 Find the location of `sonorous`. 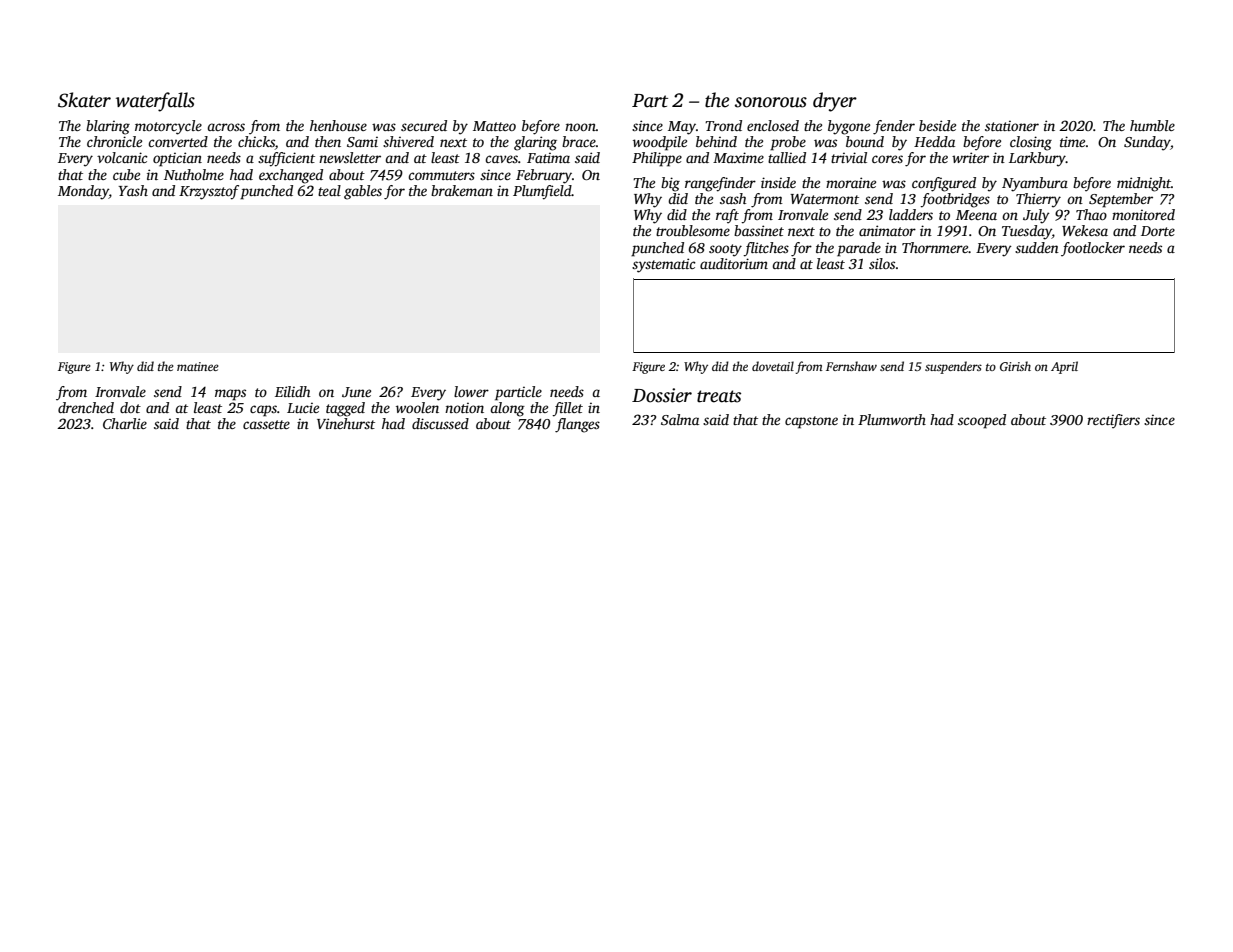

sonorous is located at coordinates (771, 102).
